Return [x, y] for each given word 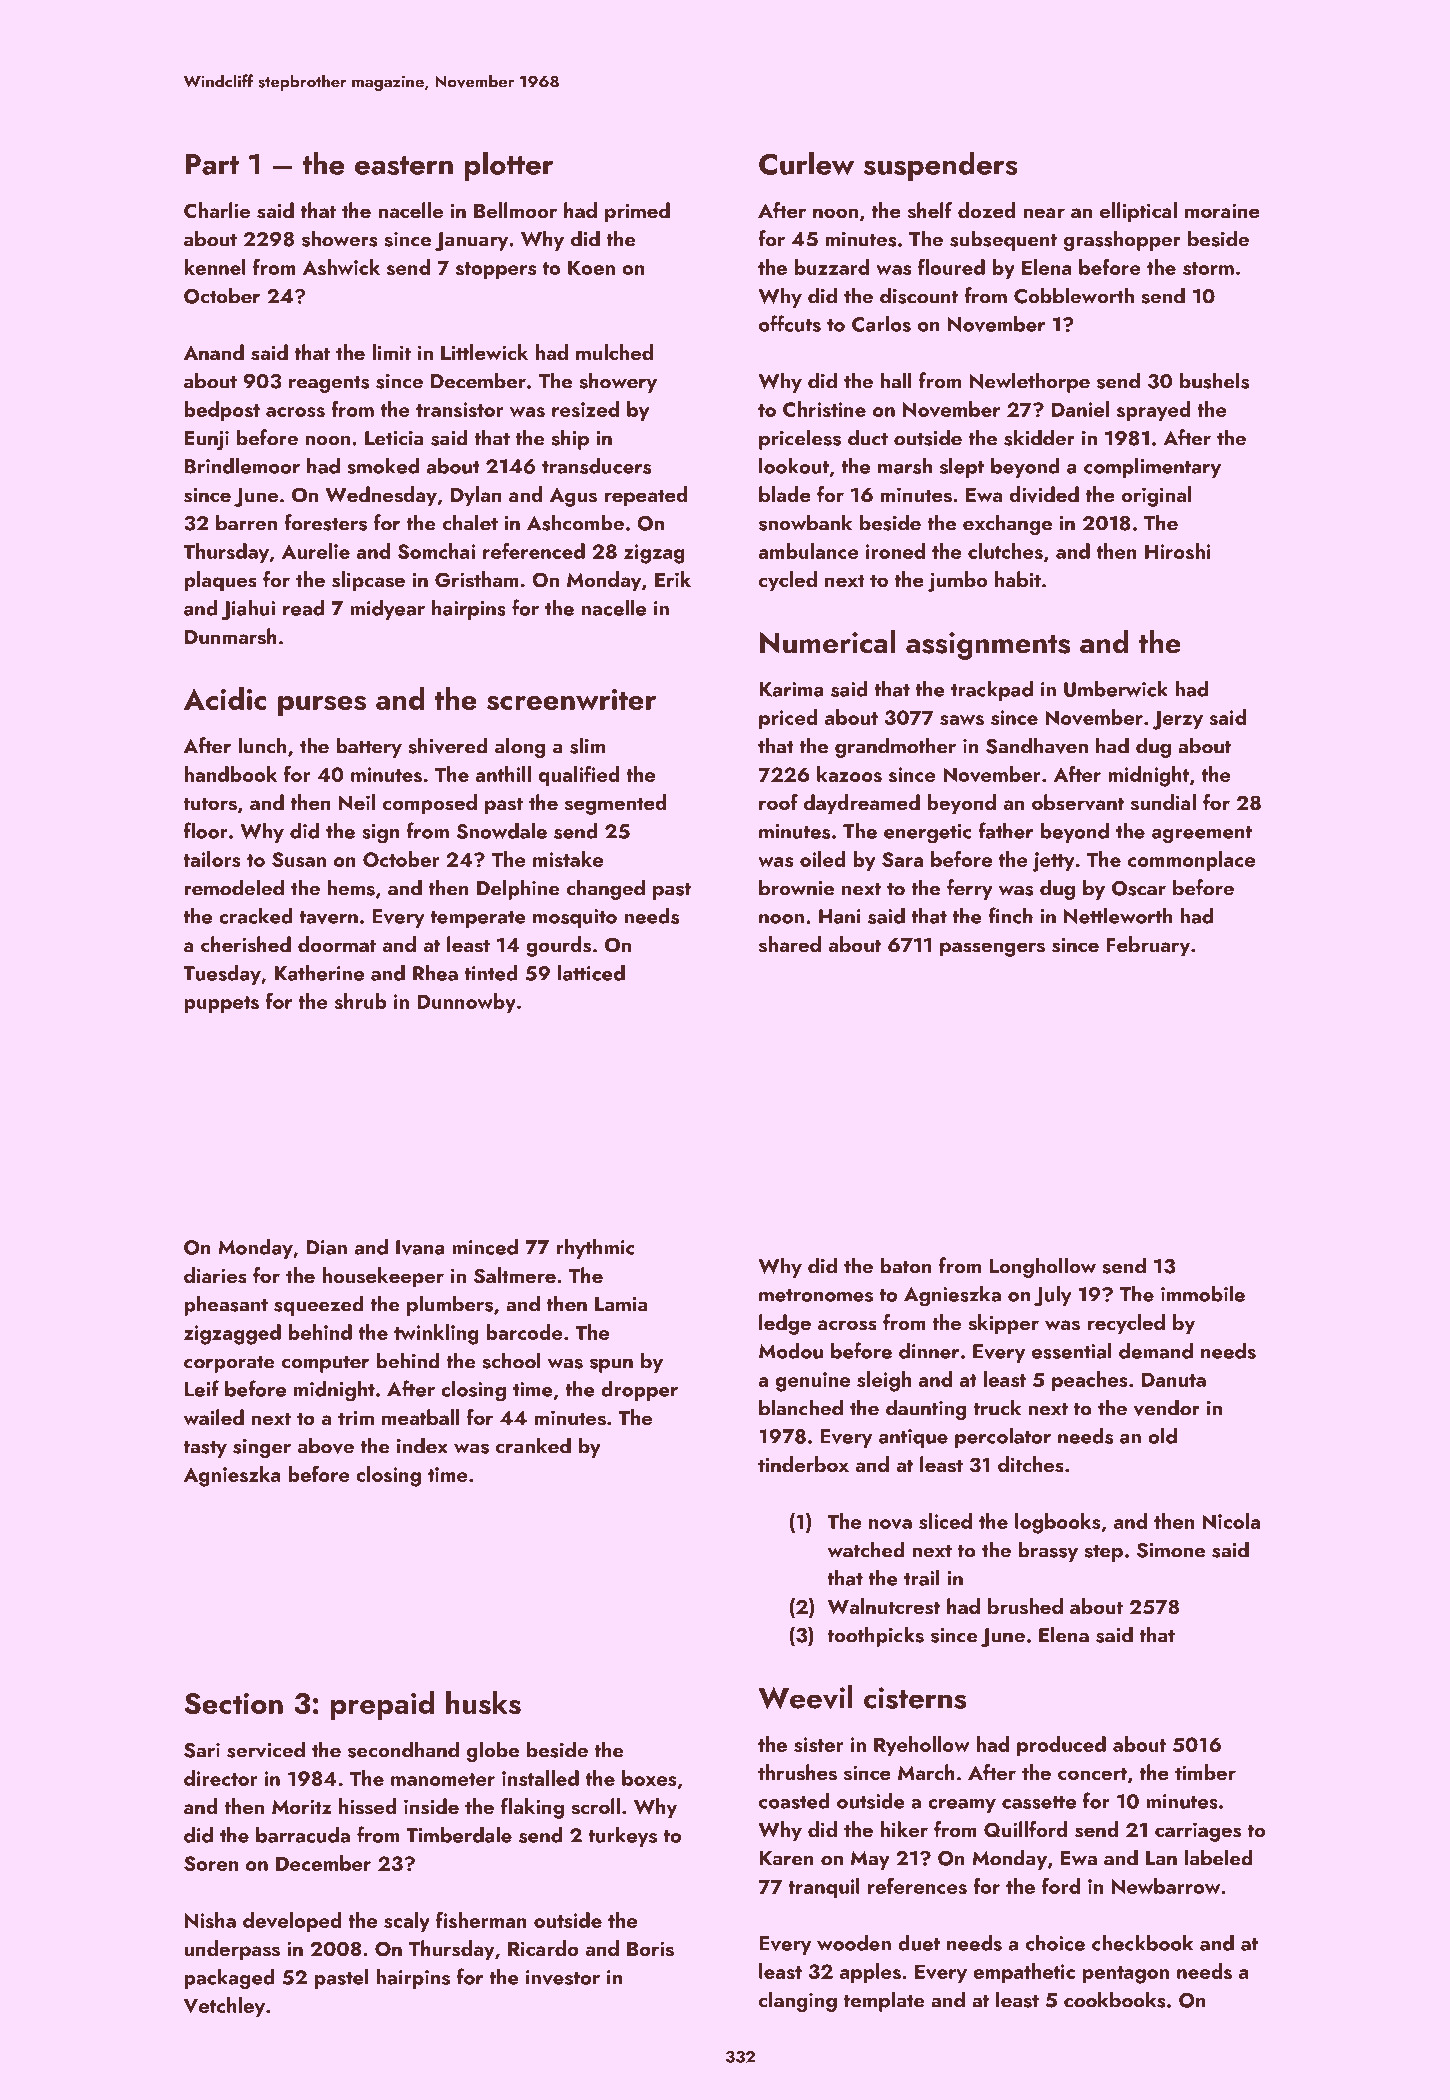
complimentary [1152, 468]
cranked [533, 1445]
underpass [232, 1950]
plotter [509, 166]
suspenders [941, 166]
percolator [1003, 1438]
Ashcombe [575, 522]
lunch [262, 745]
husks [483, 1703]
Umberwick [1116, 689]
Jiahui [248, 610]
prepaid [382, 1705]
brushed [1025, 1606]
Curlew [806, 163]
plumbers [450, 1305]
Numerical [827, 642]
